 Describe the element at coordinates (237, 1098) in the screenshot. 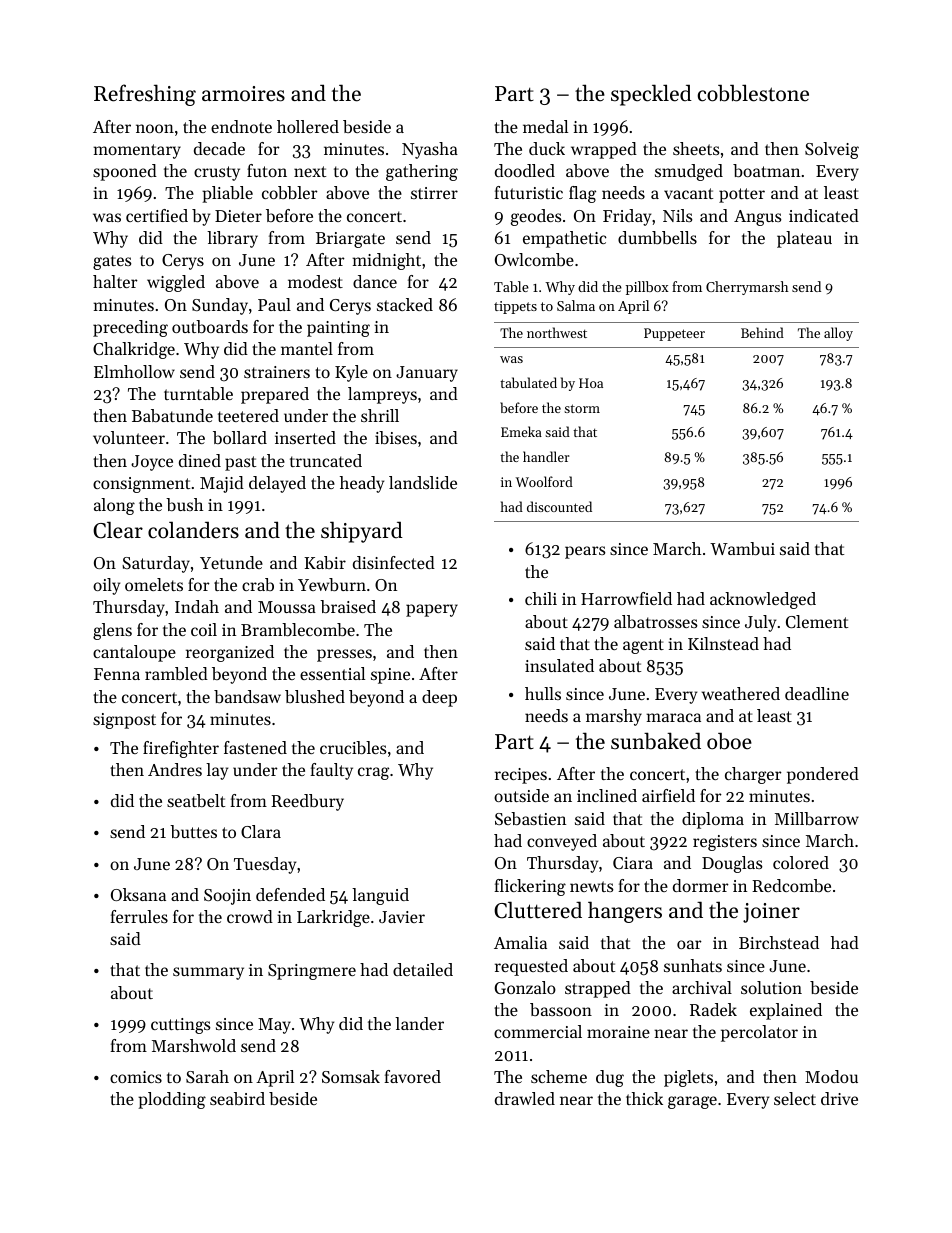

I see `seabird` at that location.
